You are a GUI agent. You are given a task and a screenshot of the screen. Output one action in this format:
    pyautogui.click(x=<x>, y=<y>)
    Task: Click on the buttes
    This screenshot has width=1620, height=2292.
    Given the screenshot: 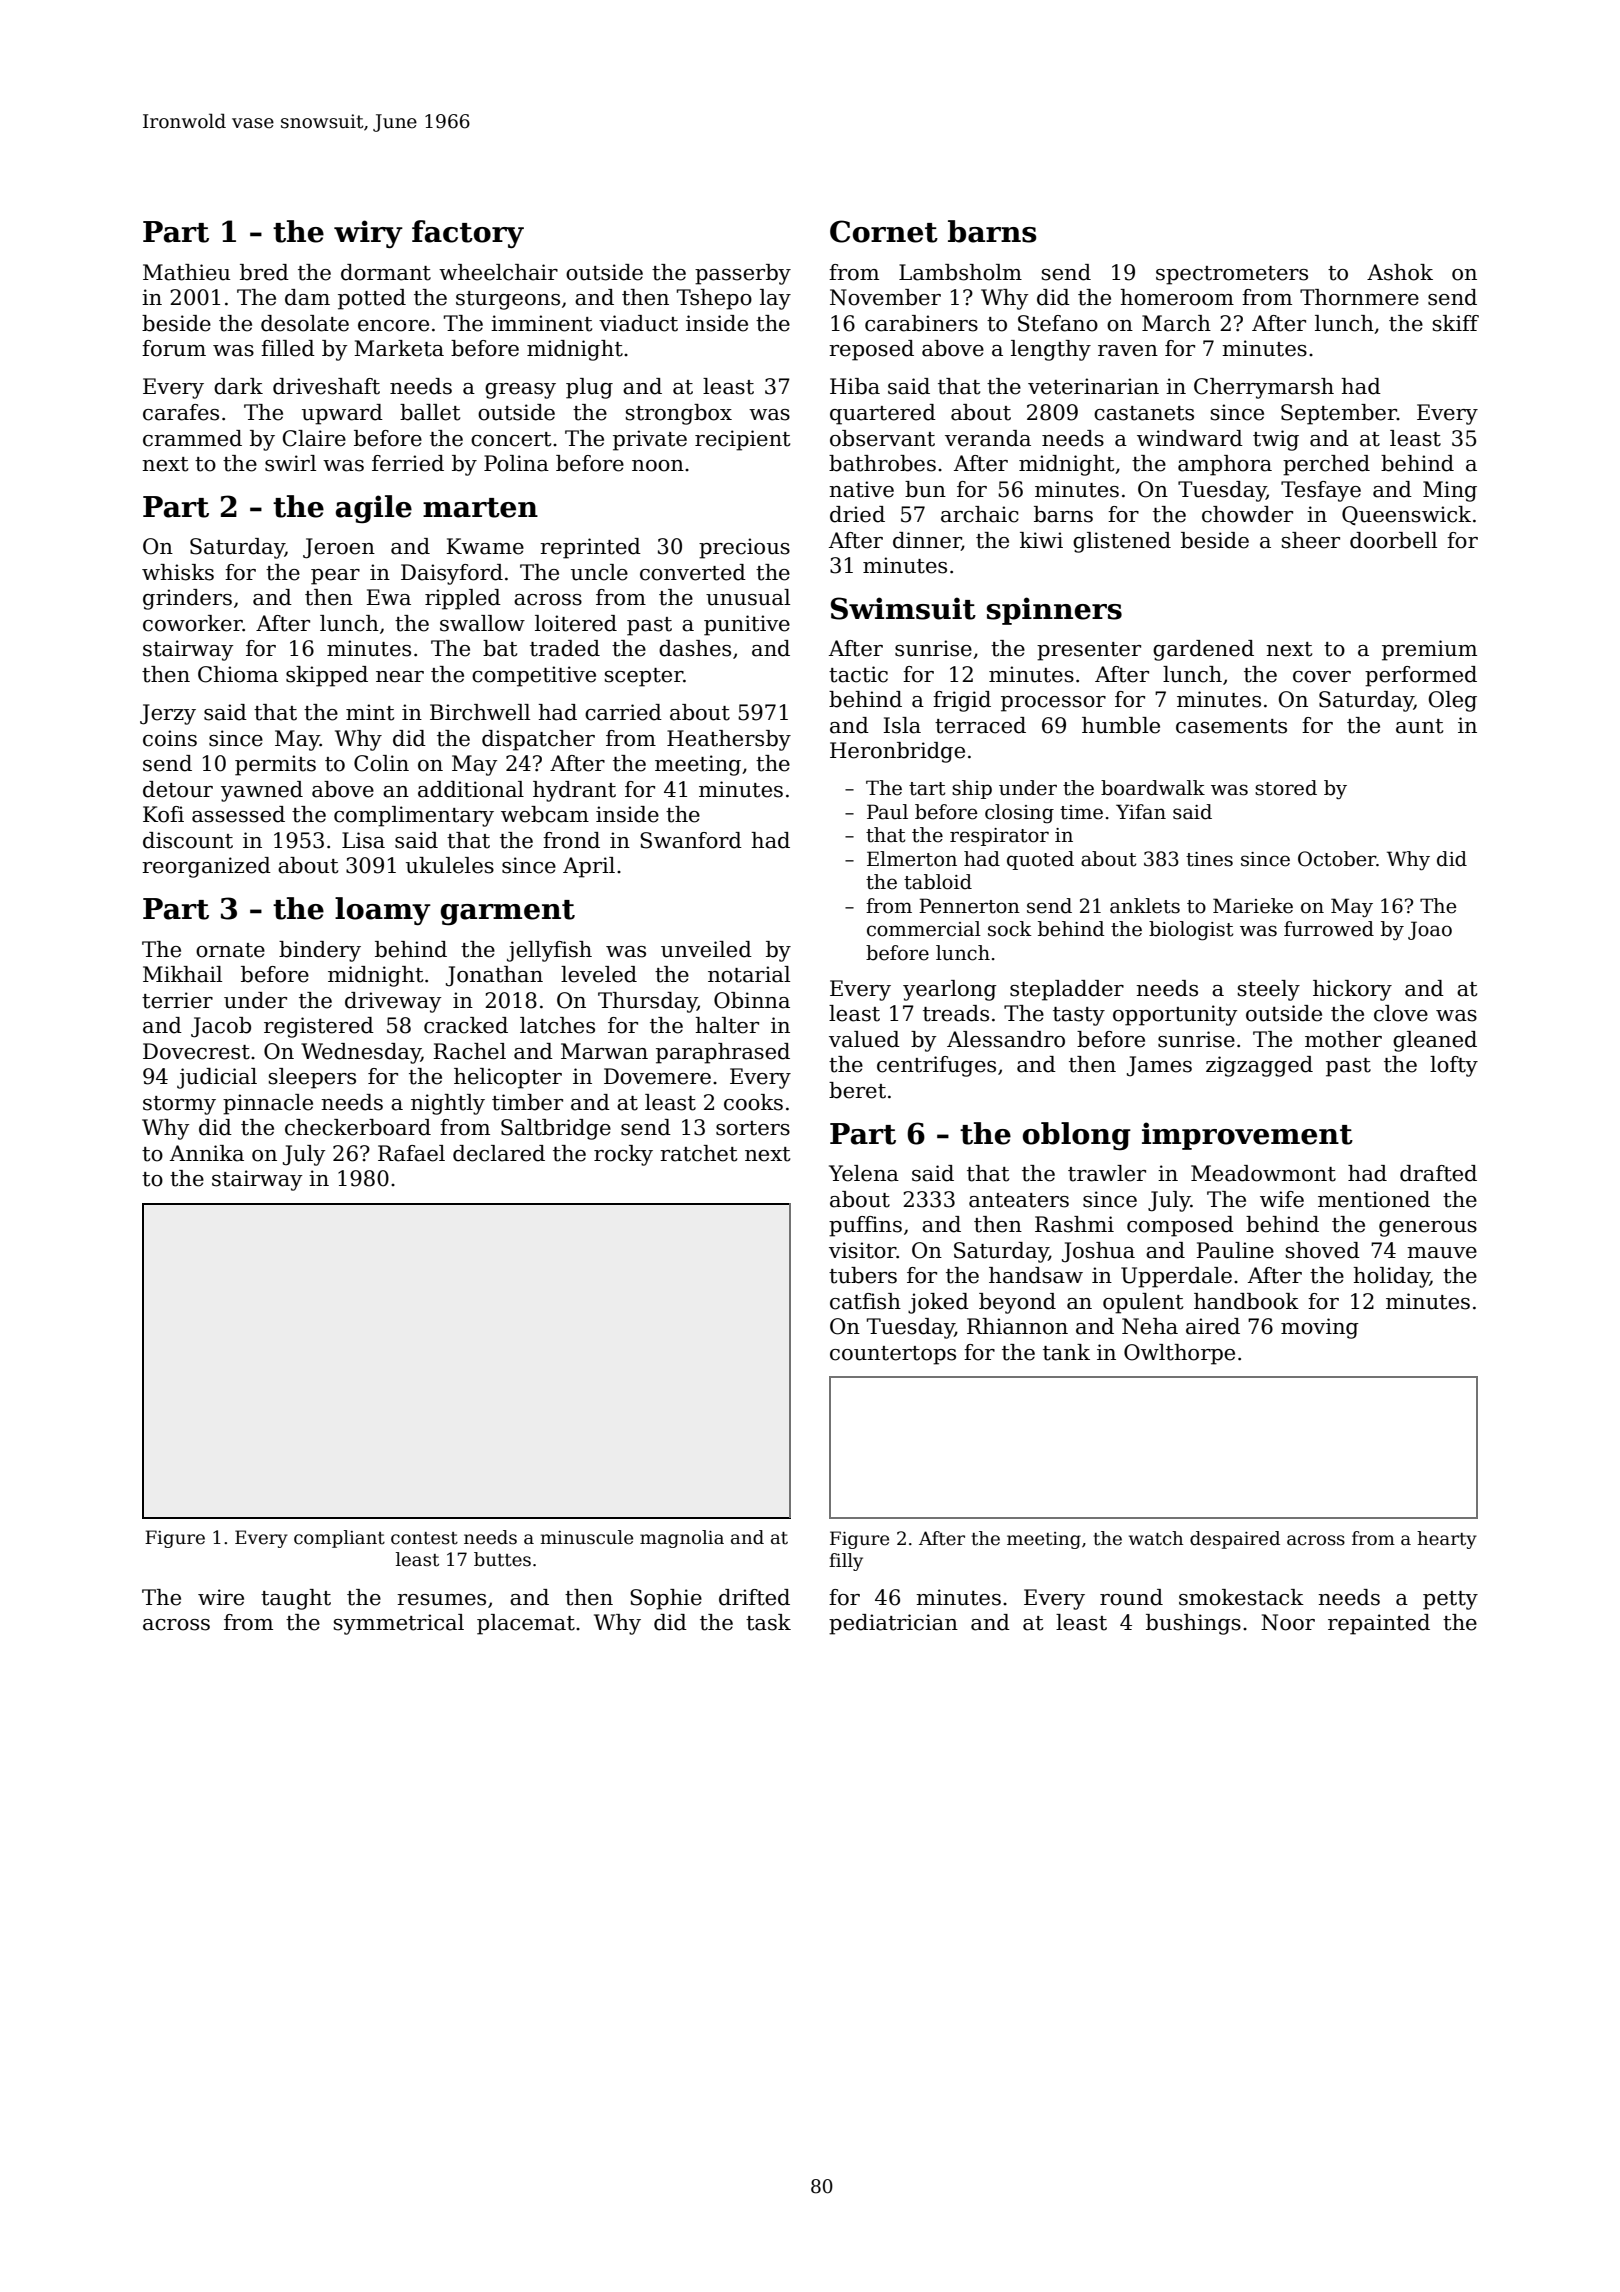 What is the action you would take?
    pyautogui.click(x=502, y=1559)
